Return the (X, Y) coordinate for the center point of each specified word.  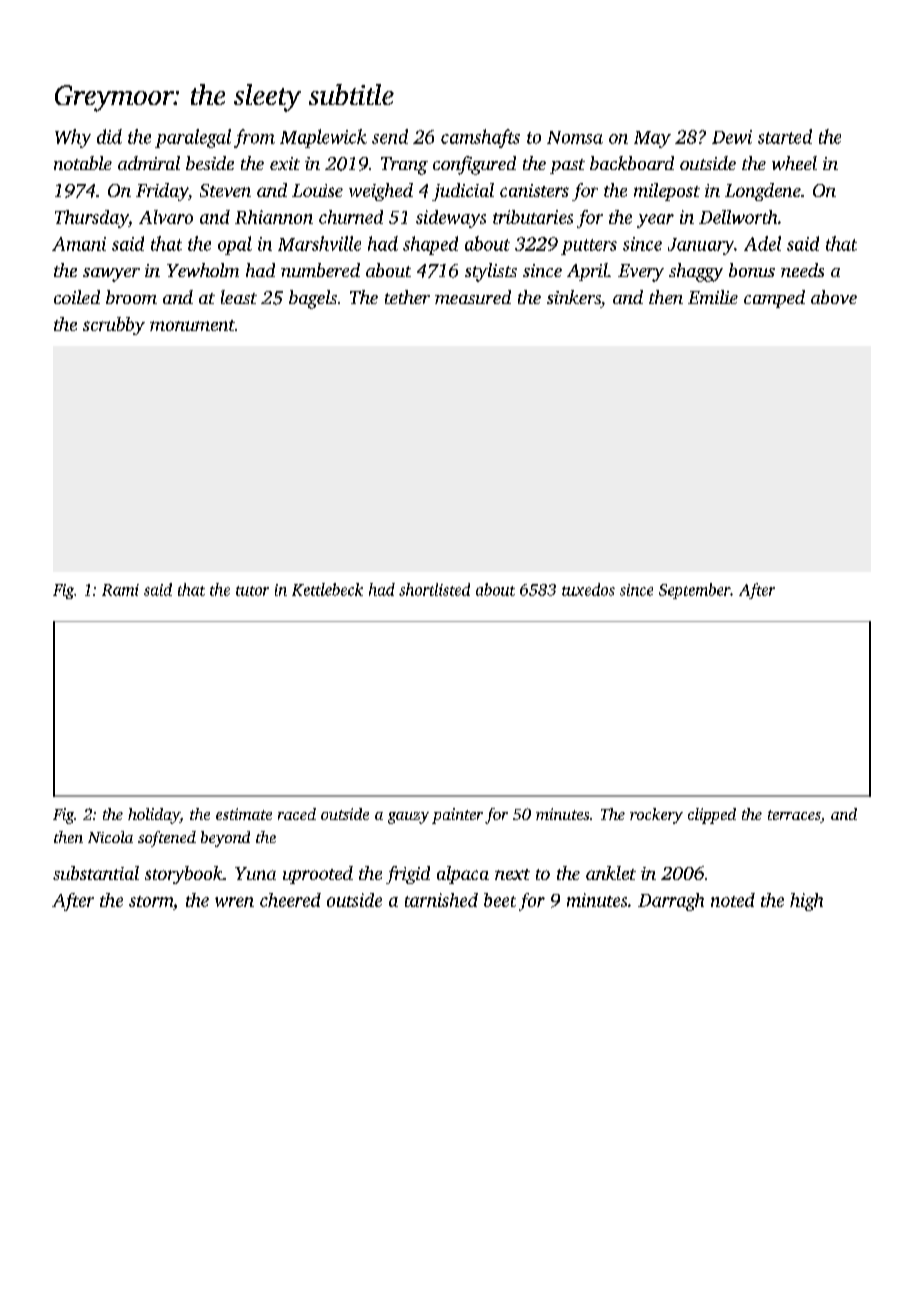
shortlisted (434, 589)
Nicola (110, 837)
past (567, 166)
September (695, 591)
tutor (252, 591)
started (785, 136)
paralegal (193, 138)
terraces (794, 816)
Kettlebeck (327, 589)
